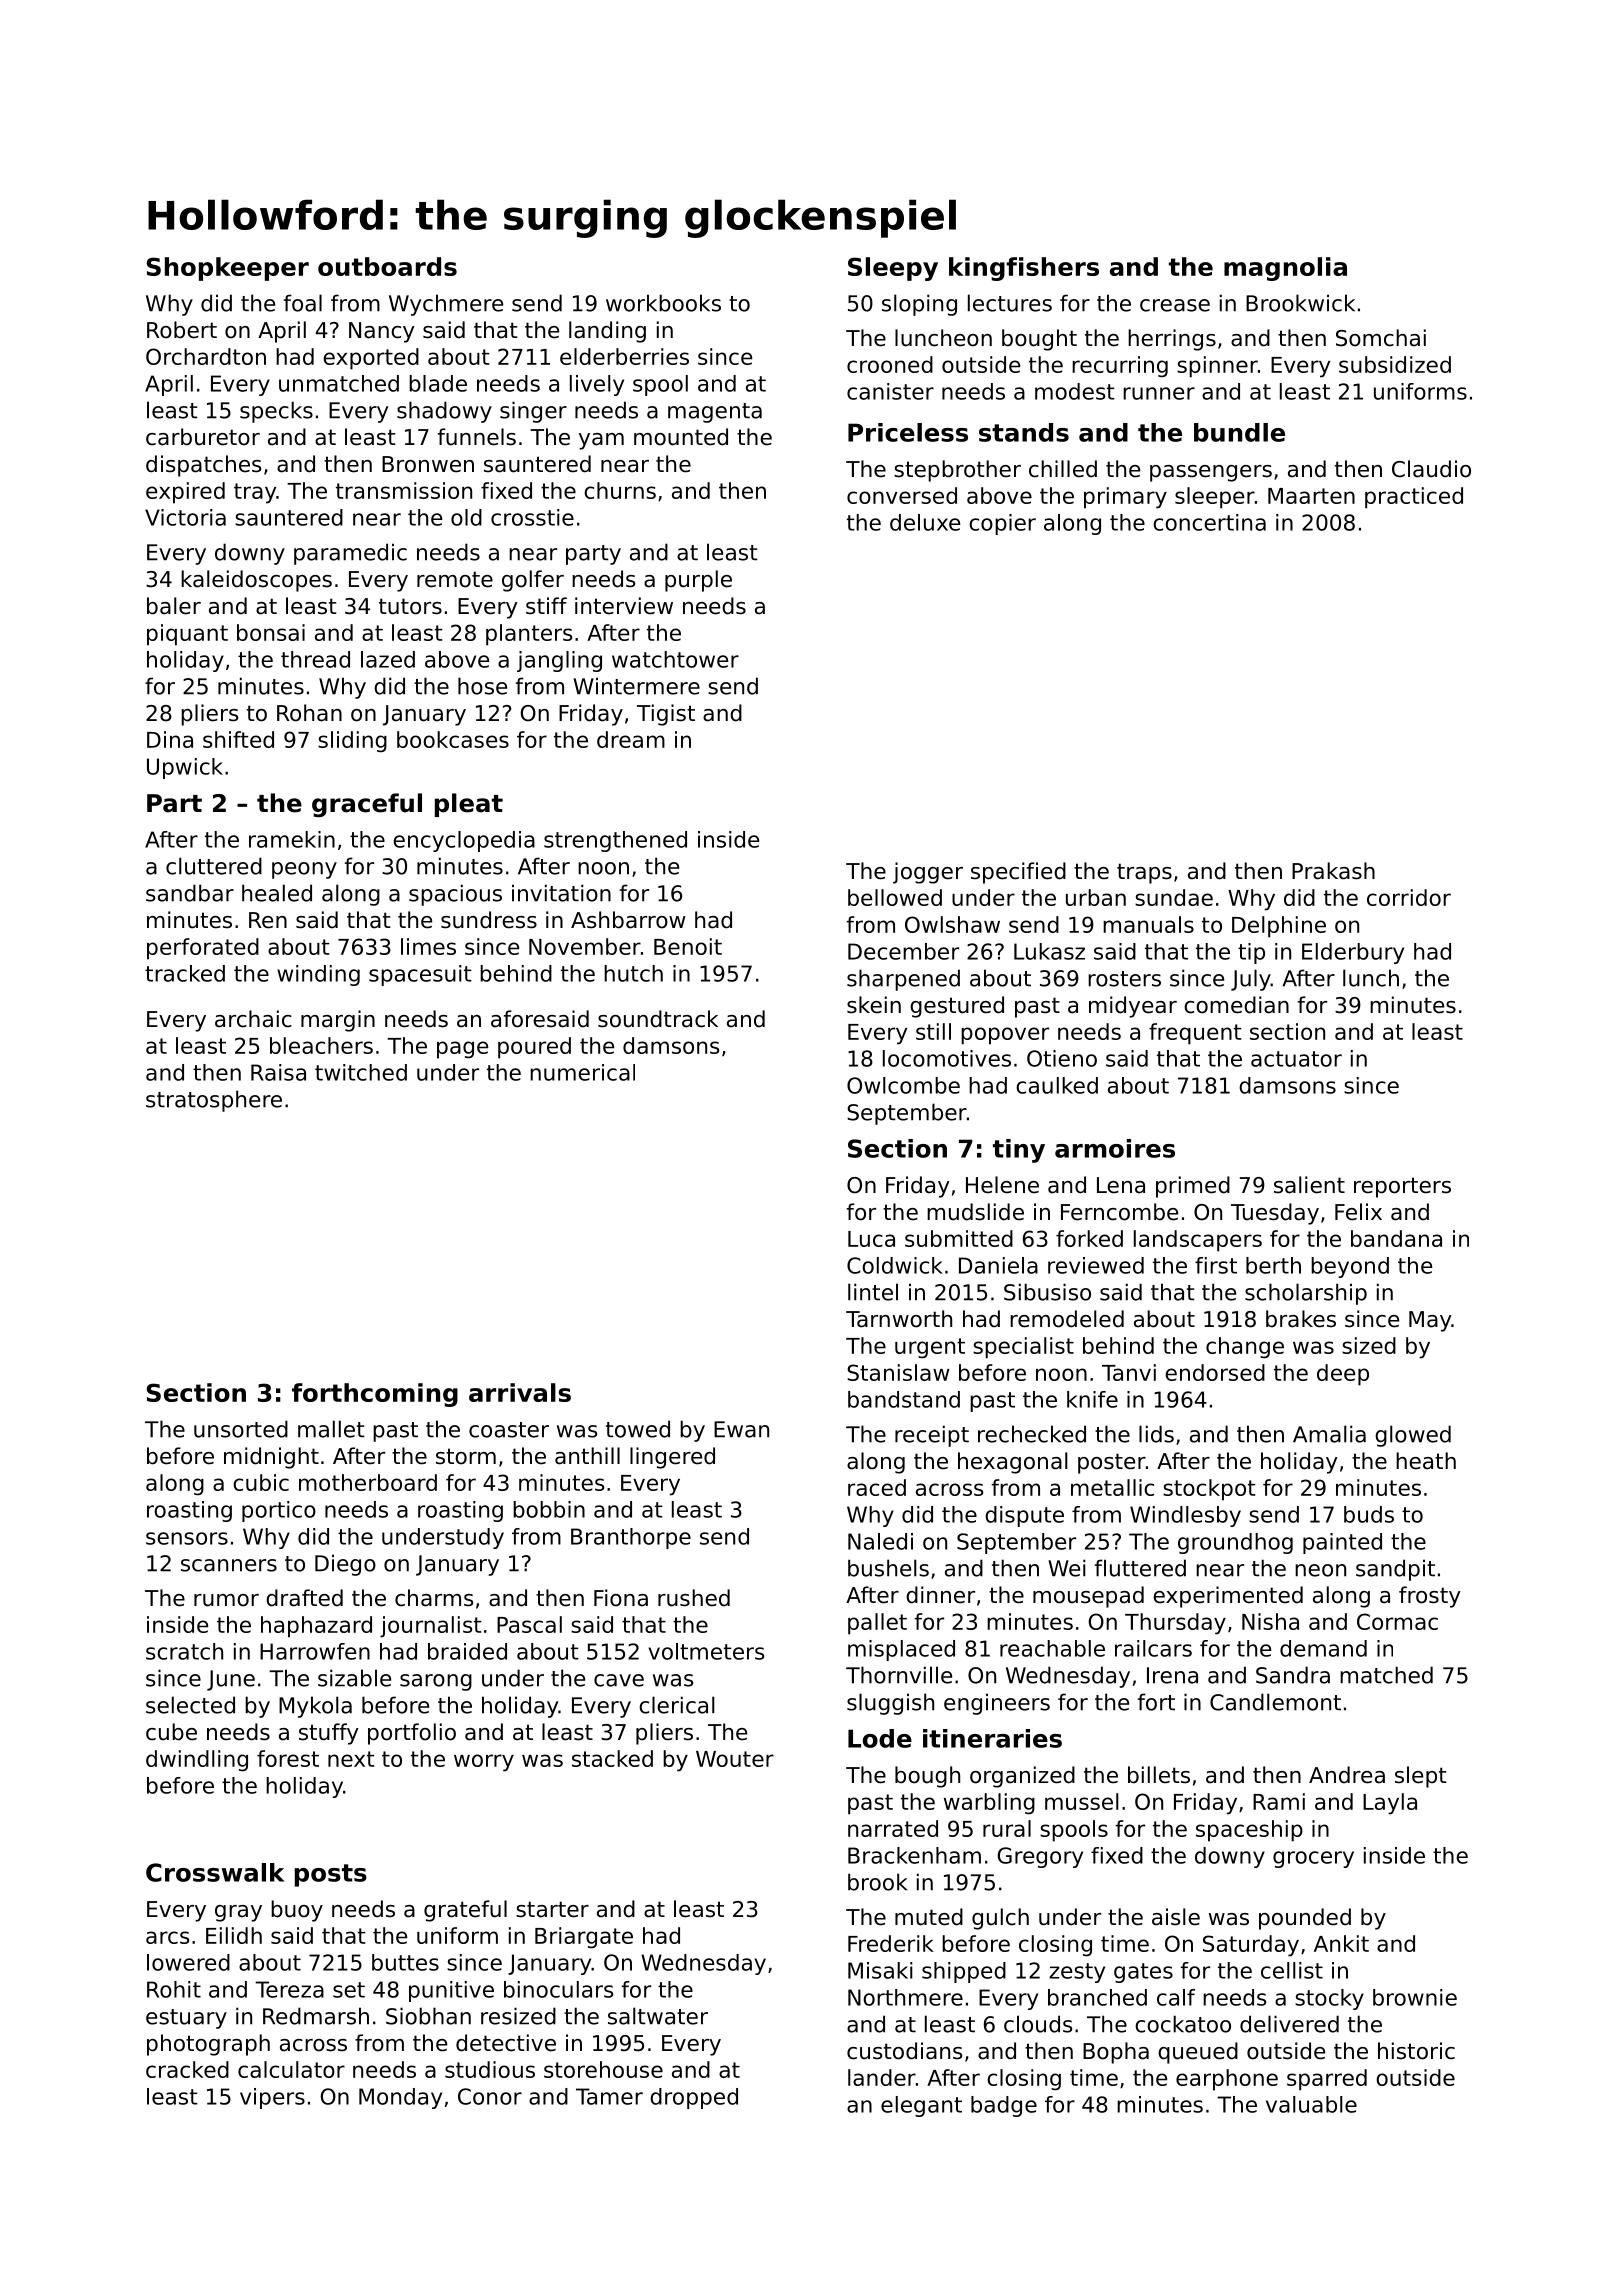  I want to click on hutch, so click(633, 973).
